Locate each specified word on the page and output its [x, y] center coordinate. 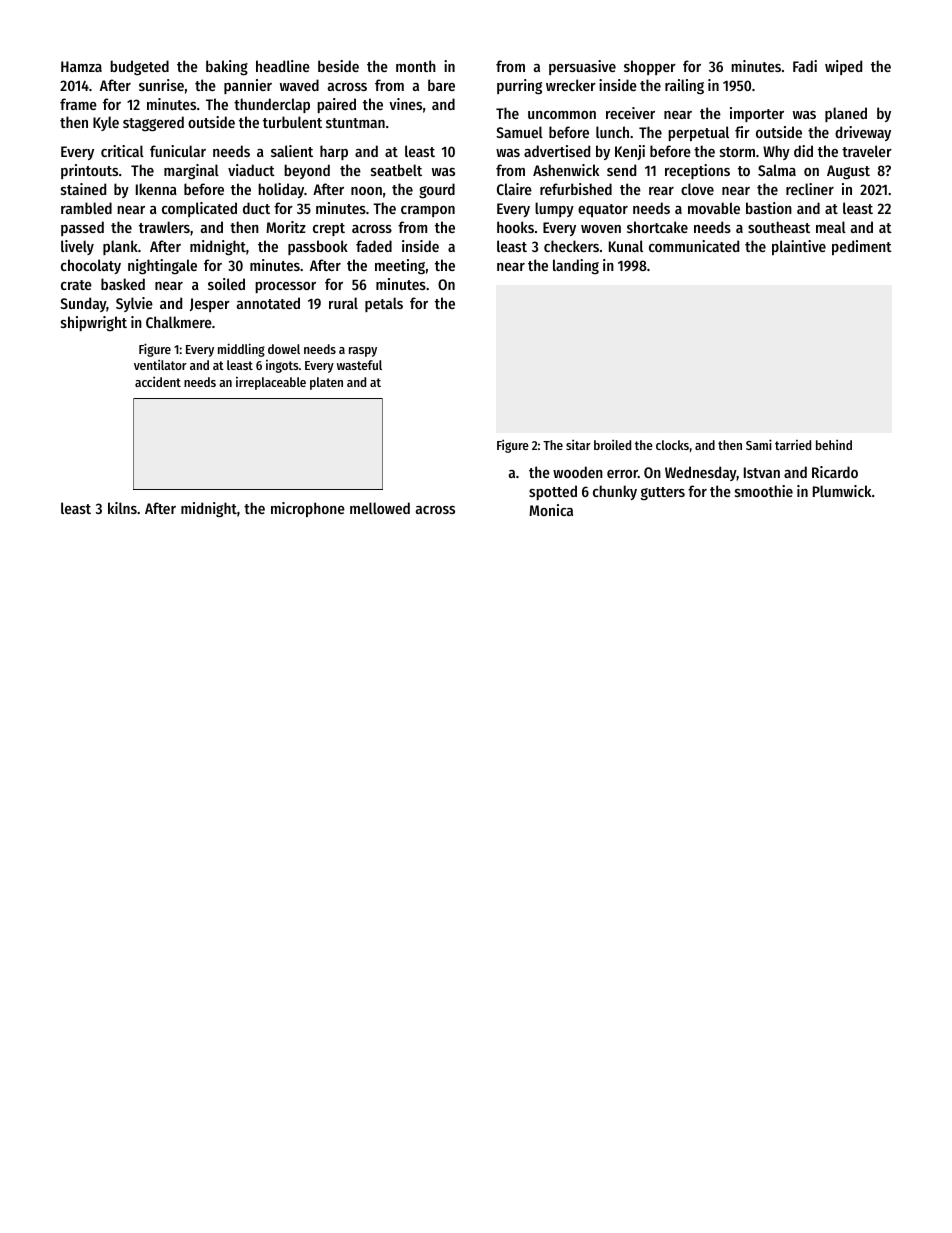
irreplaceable [271, 383]
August [848, 172]
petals [384, 304]
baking [227, 68]
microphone [308, 509]
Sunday [83, 304]
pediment [862, 247]
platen [326, 383]
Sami [759, 444]
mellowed [380, 508]
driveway [863, 133]
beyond [307, 171]
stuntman [355, 123]
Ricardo [835, 472]
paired [336, 105]
